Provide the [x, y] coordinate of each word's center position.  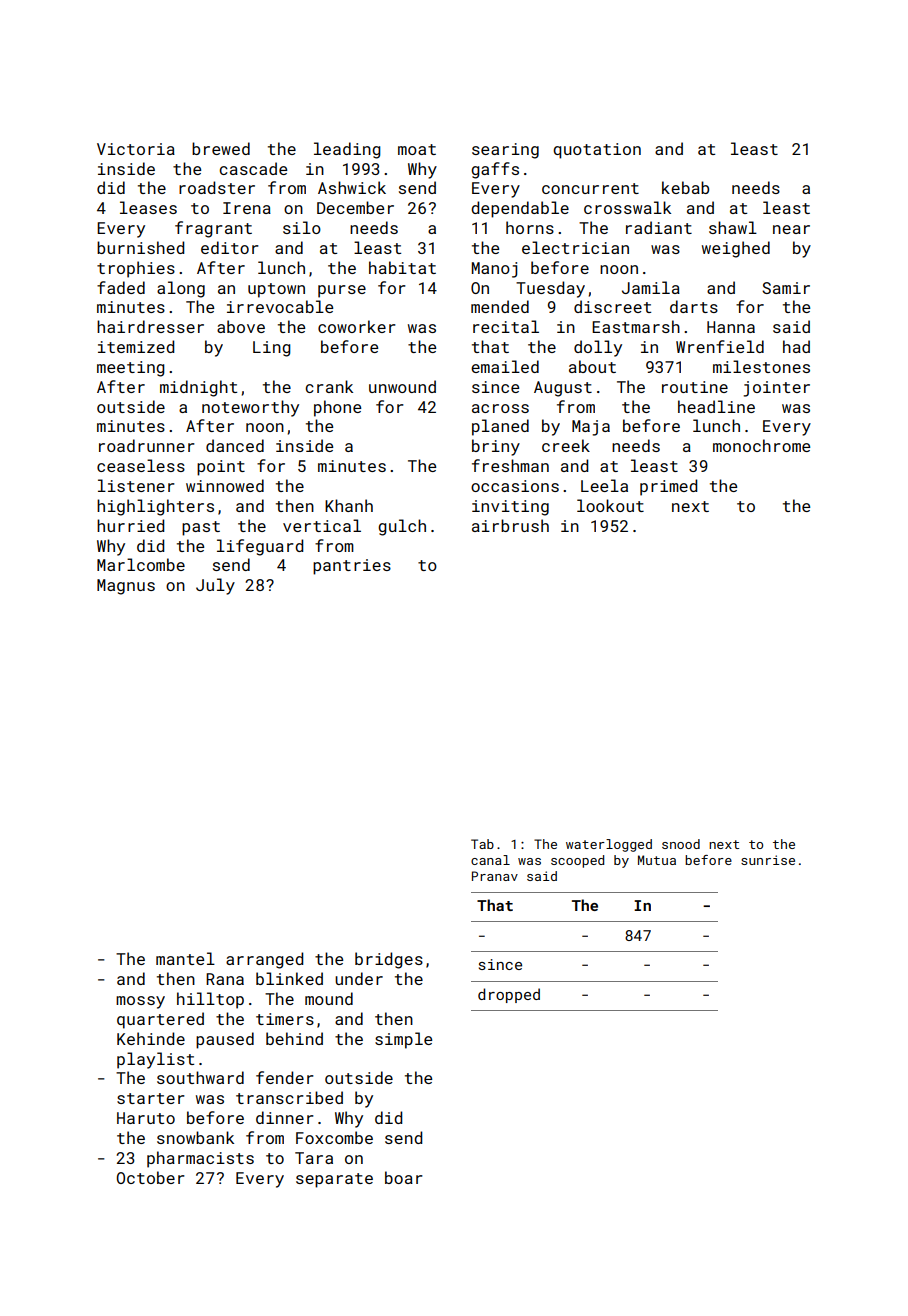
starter [151, 1098]
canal [490, 860]
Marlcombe [141, 564]
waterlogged [609, 845]
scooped [577, 861]
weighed [736, 249]
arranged [264, 960]
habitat [402, 267]
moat [417, 149]
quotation [597, 151]
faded [121, 287]
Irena [247, 208]
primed [668, 487]
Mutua [657, 860]
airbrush [510, 525]
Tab [482, 844]
